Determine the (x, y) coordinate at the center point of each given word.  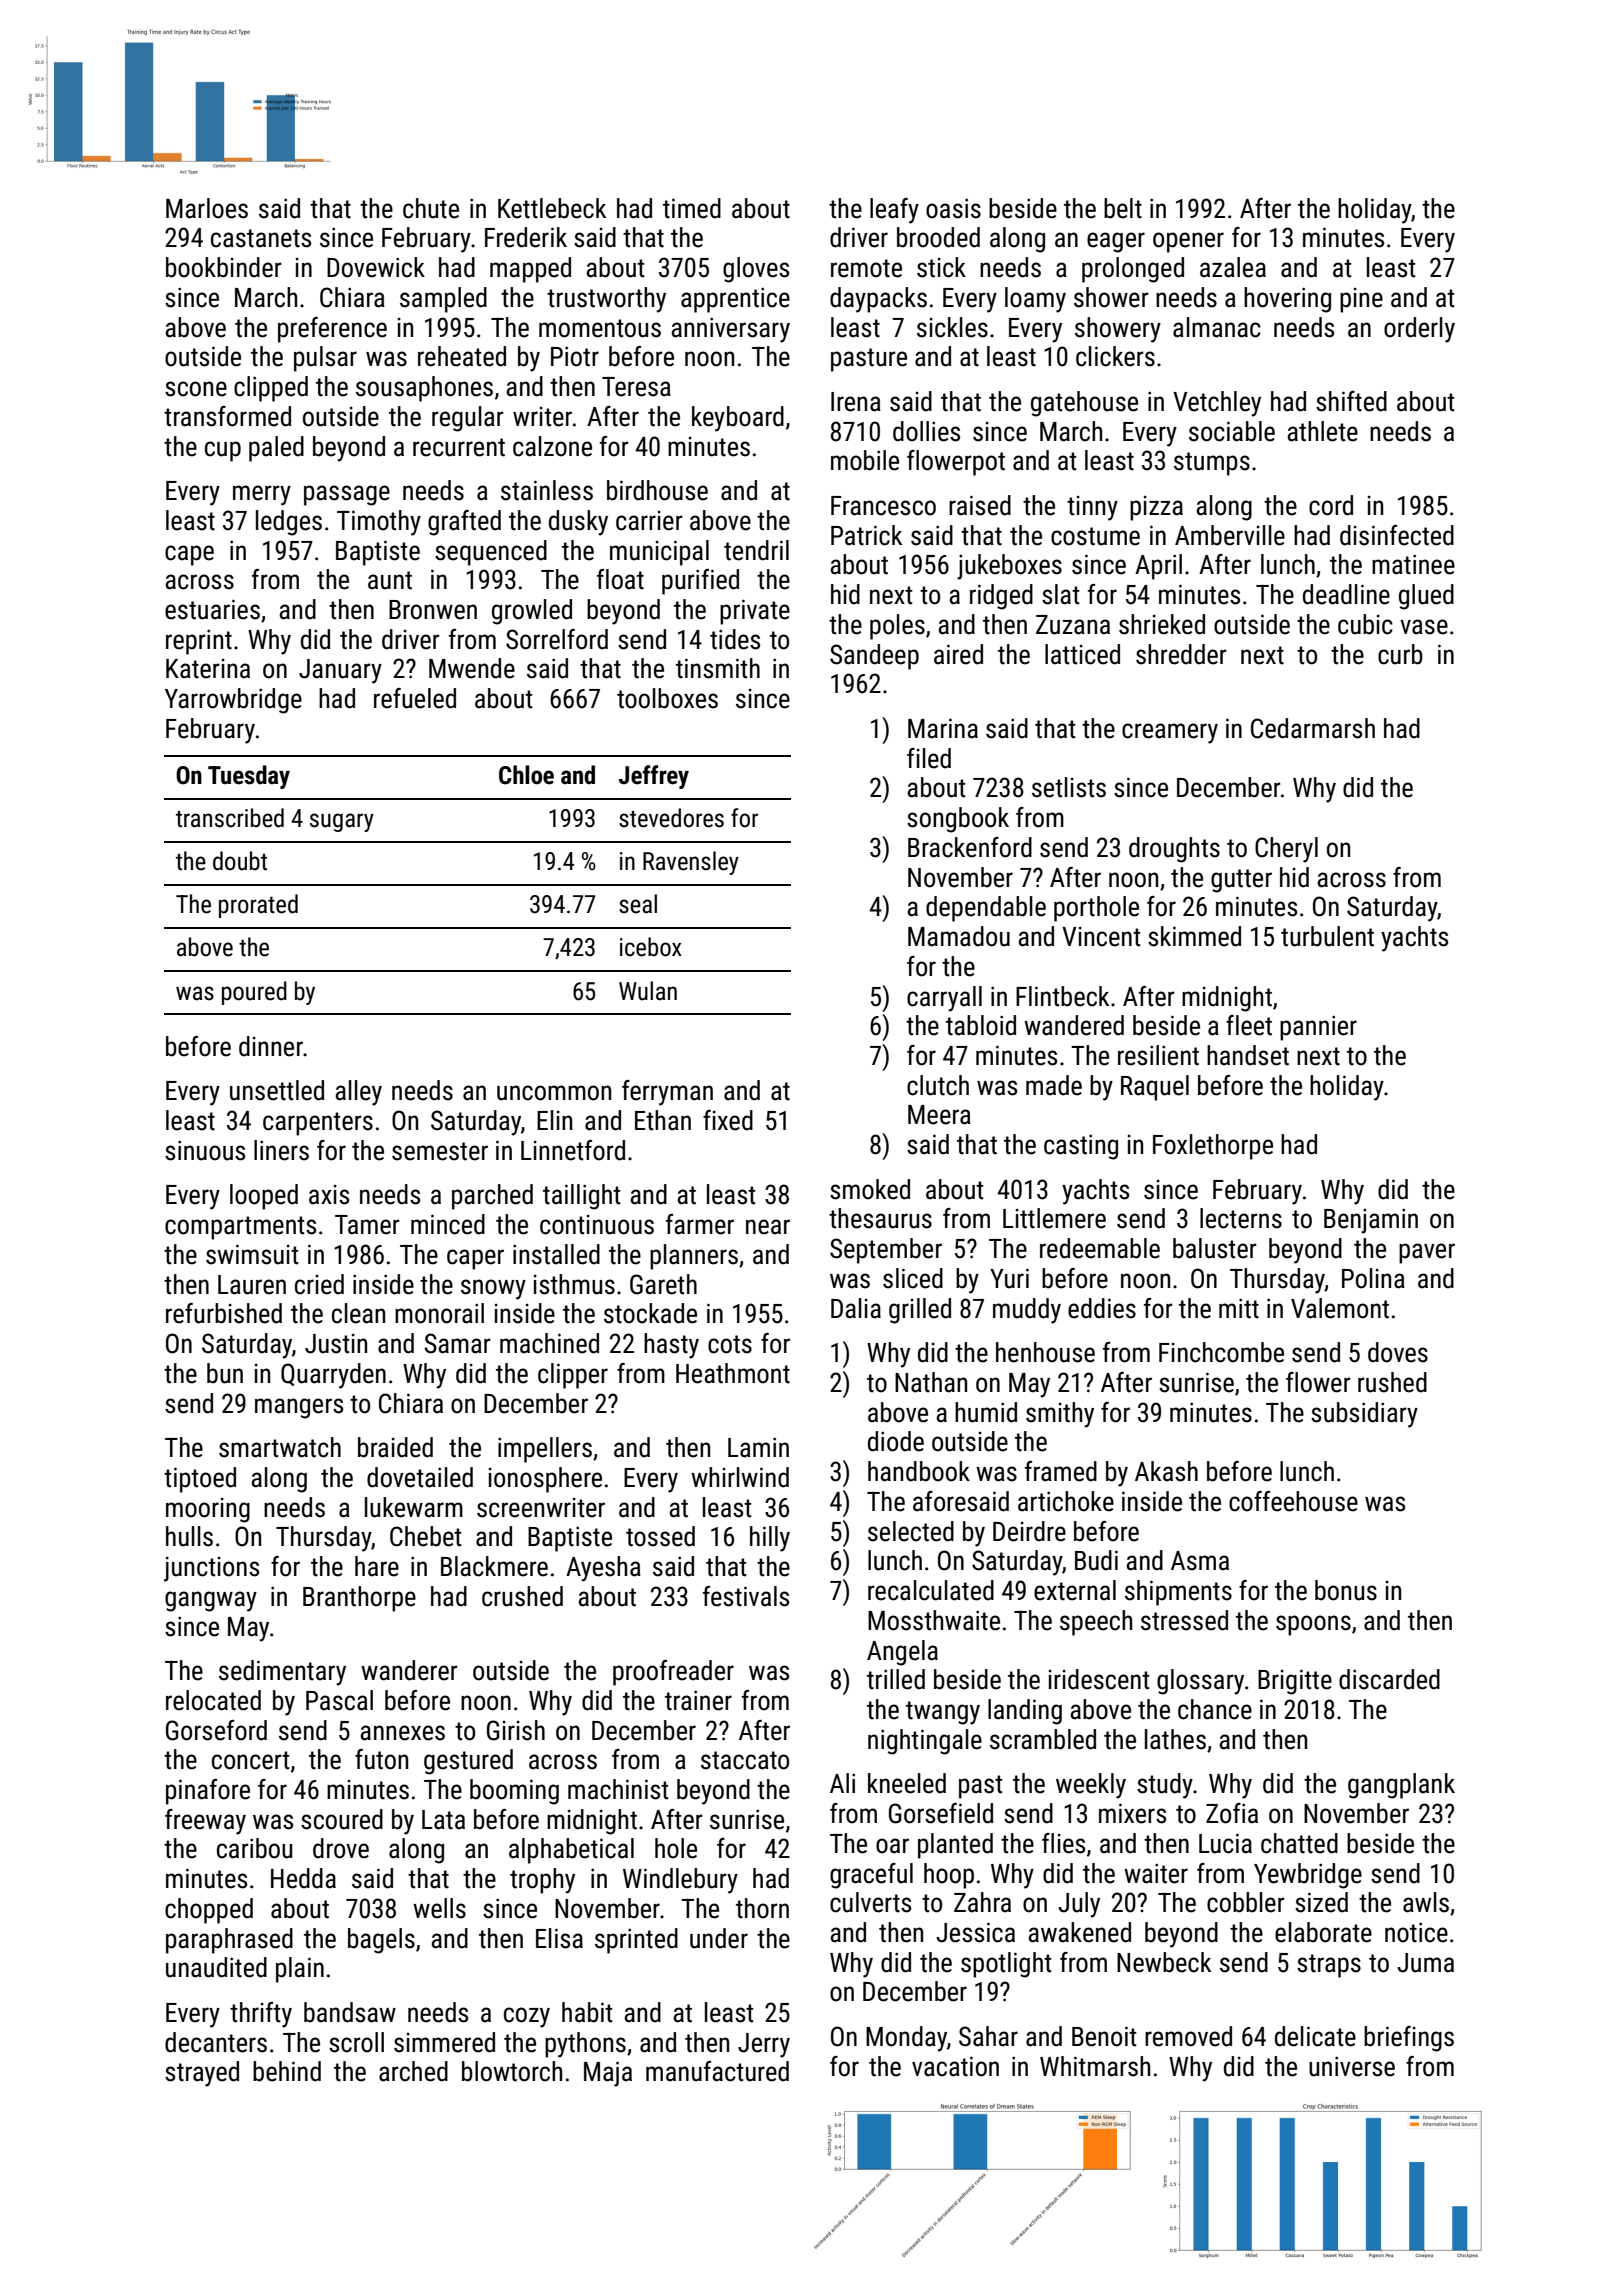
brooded (938, 237)
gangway (211, 1601)
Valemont (1340, 1308)
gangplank (1401, 1786)
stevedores (671, 818)
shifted (1351, 401)
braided (395, 1447)
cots (730, 1344)
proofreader (673, 1673)
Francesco (883, 506)
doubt (240, 861)
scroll (356, 2042)
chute (431, 208)
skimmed (1194, 936)
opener (1188, 242)
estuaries (212, 609)
